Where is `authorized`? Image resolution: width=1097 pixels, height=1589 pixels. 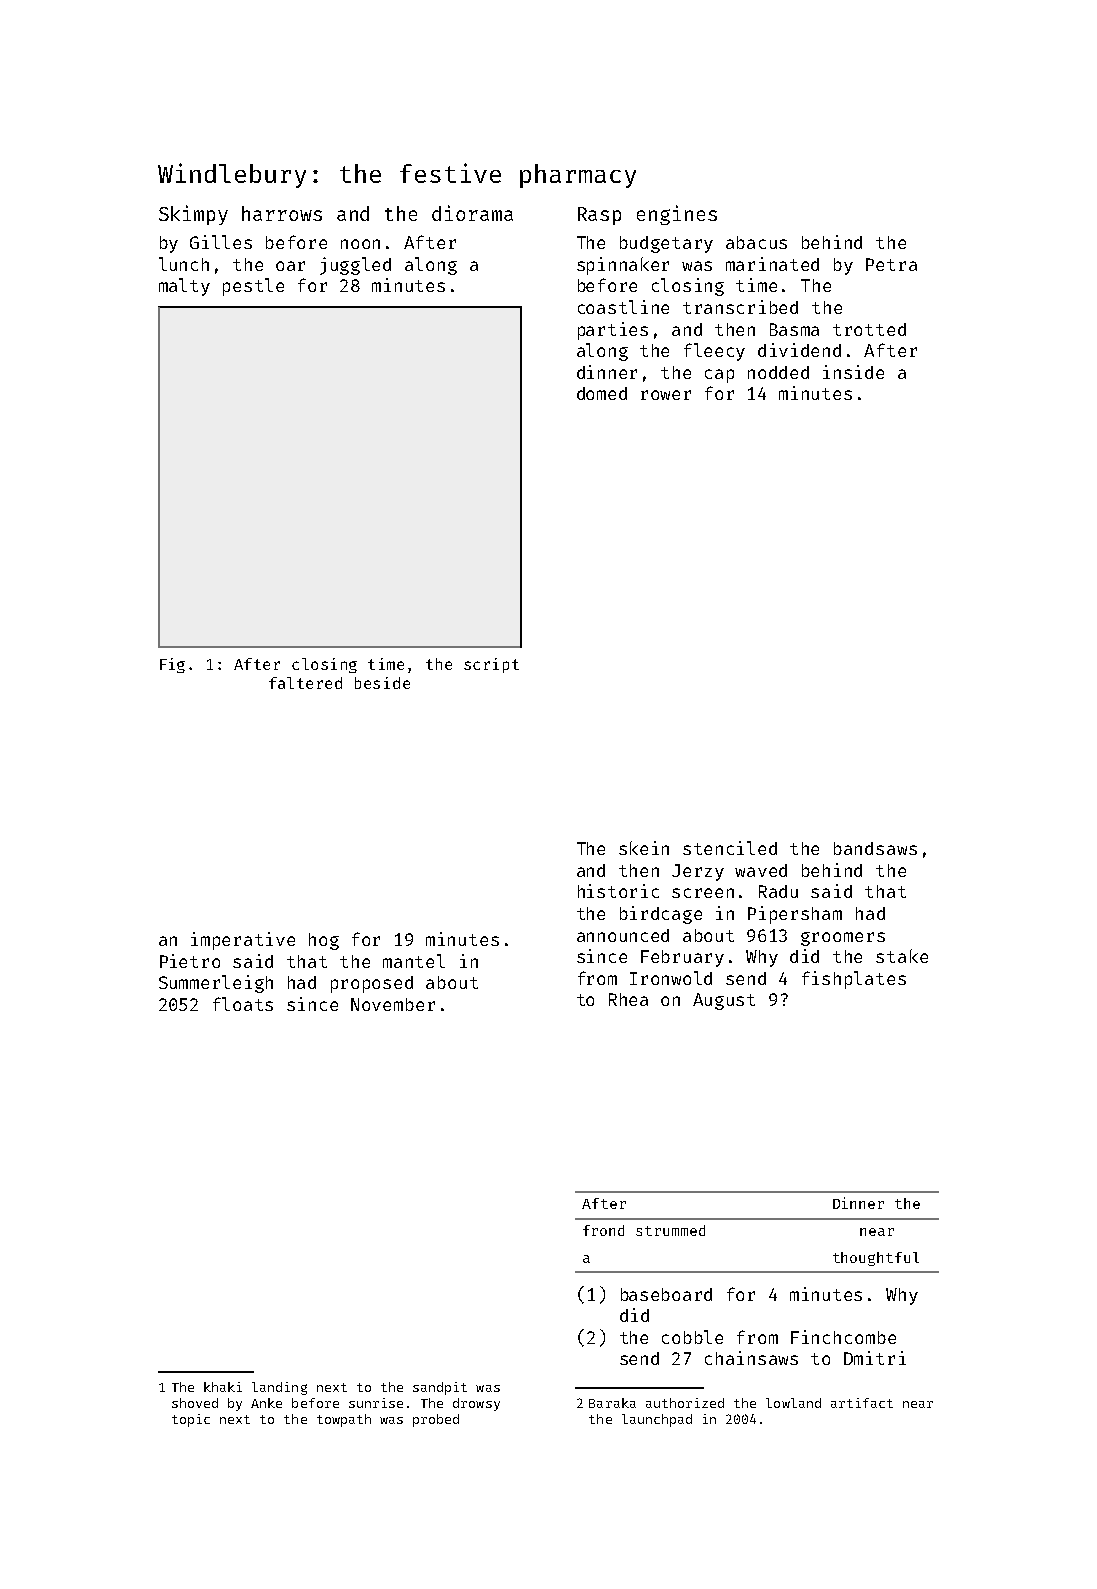 authorized is located at coordinates (685, 1403).
